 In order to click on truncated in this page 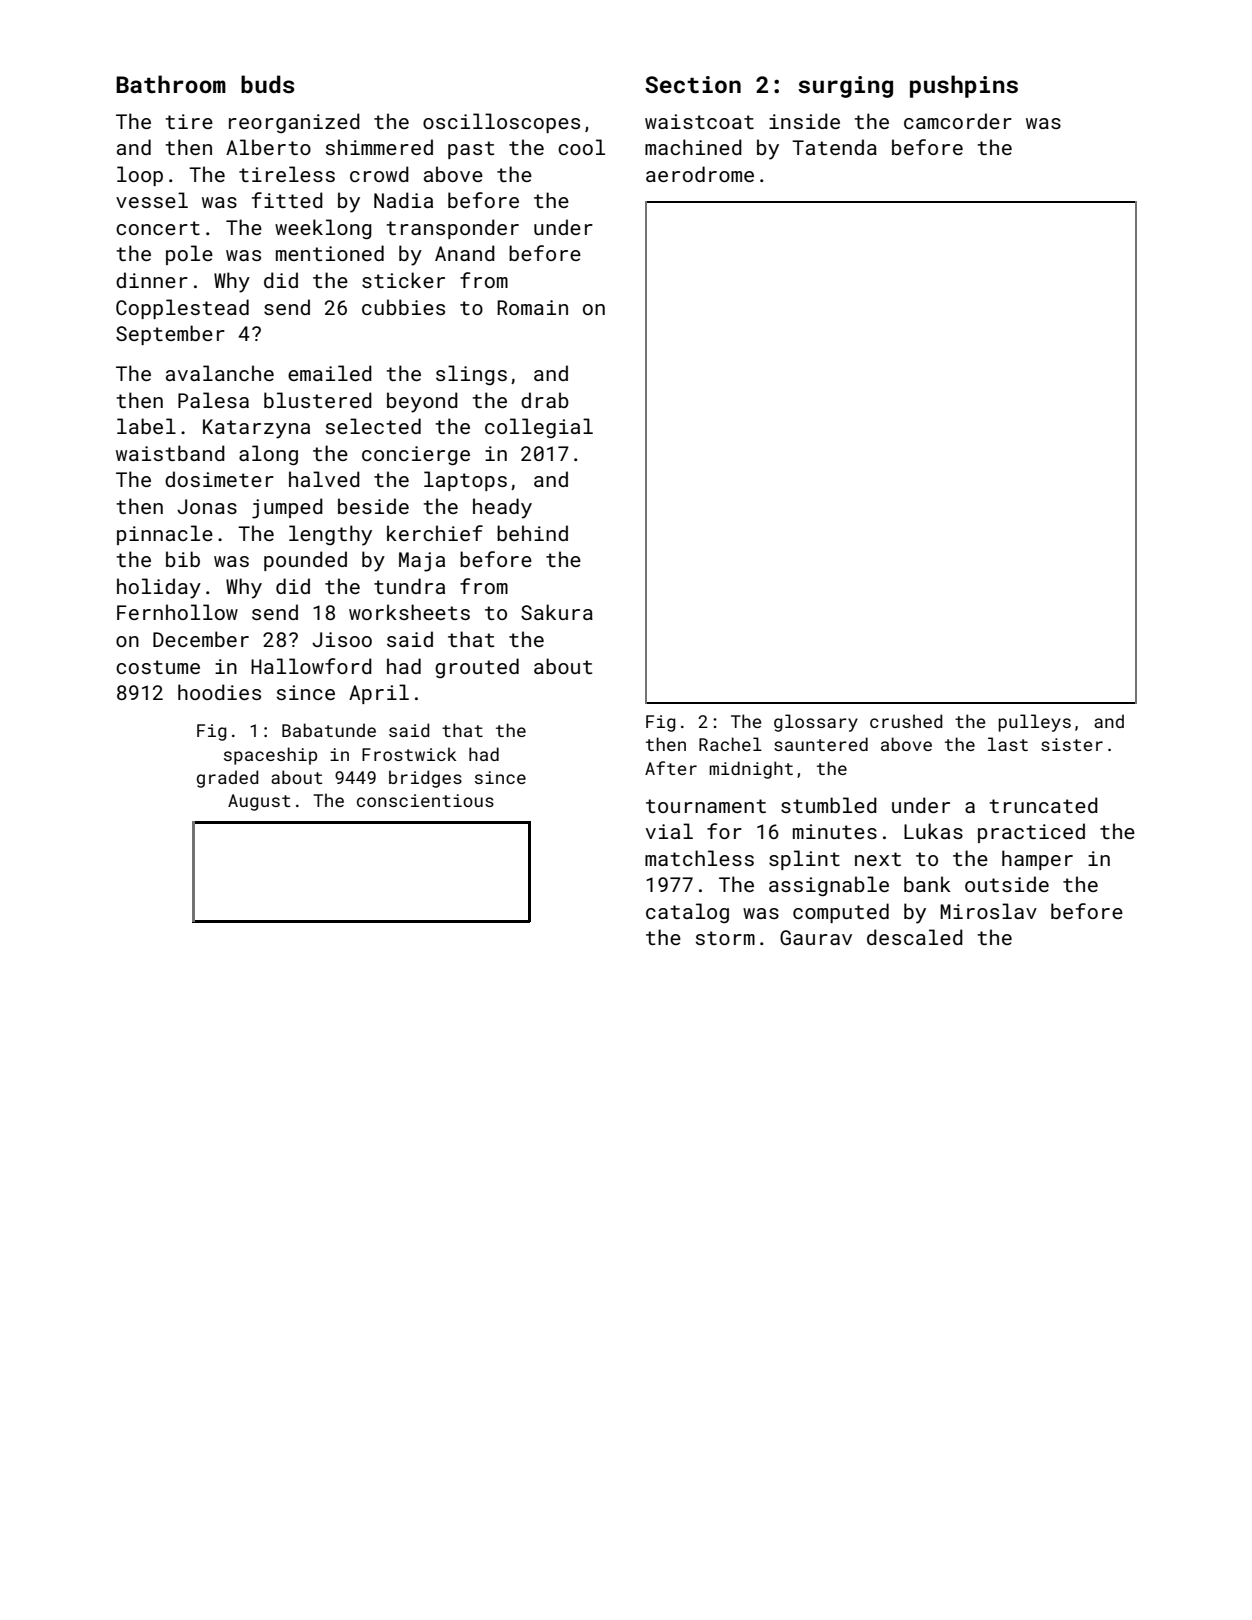, I will do `click(1043, 805)`.
